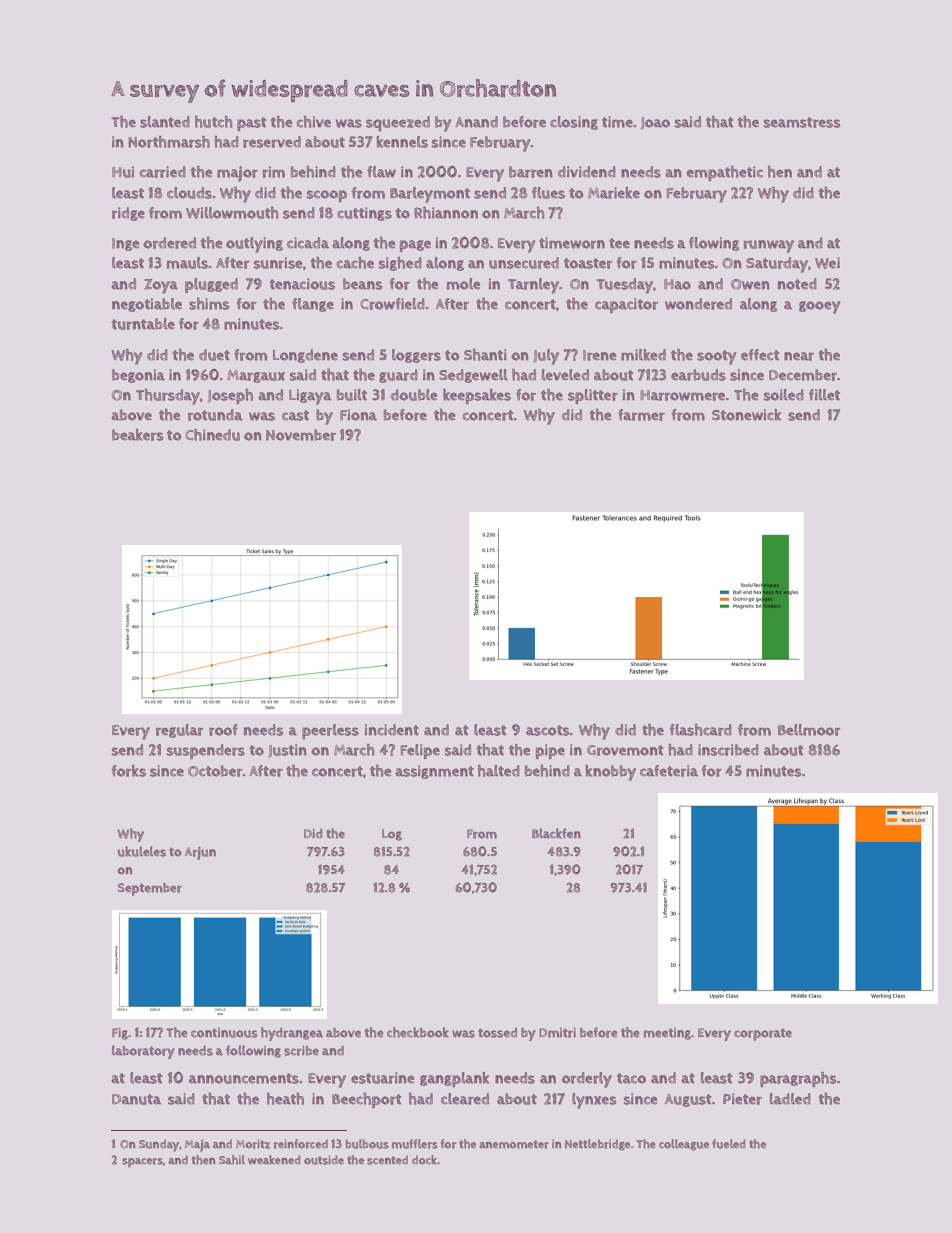 The height and width of the screenshot is (1233, 952). I want to click on scented, so click(387, 1160).
